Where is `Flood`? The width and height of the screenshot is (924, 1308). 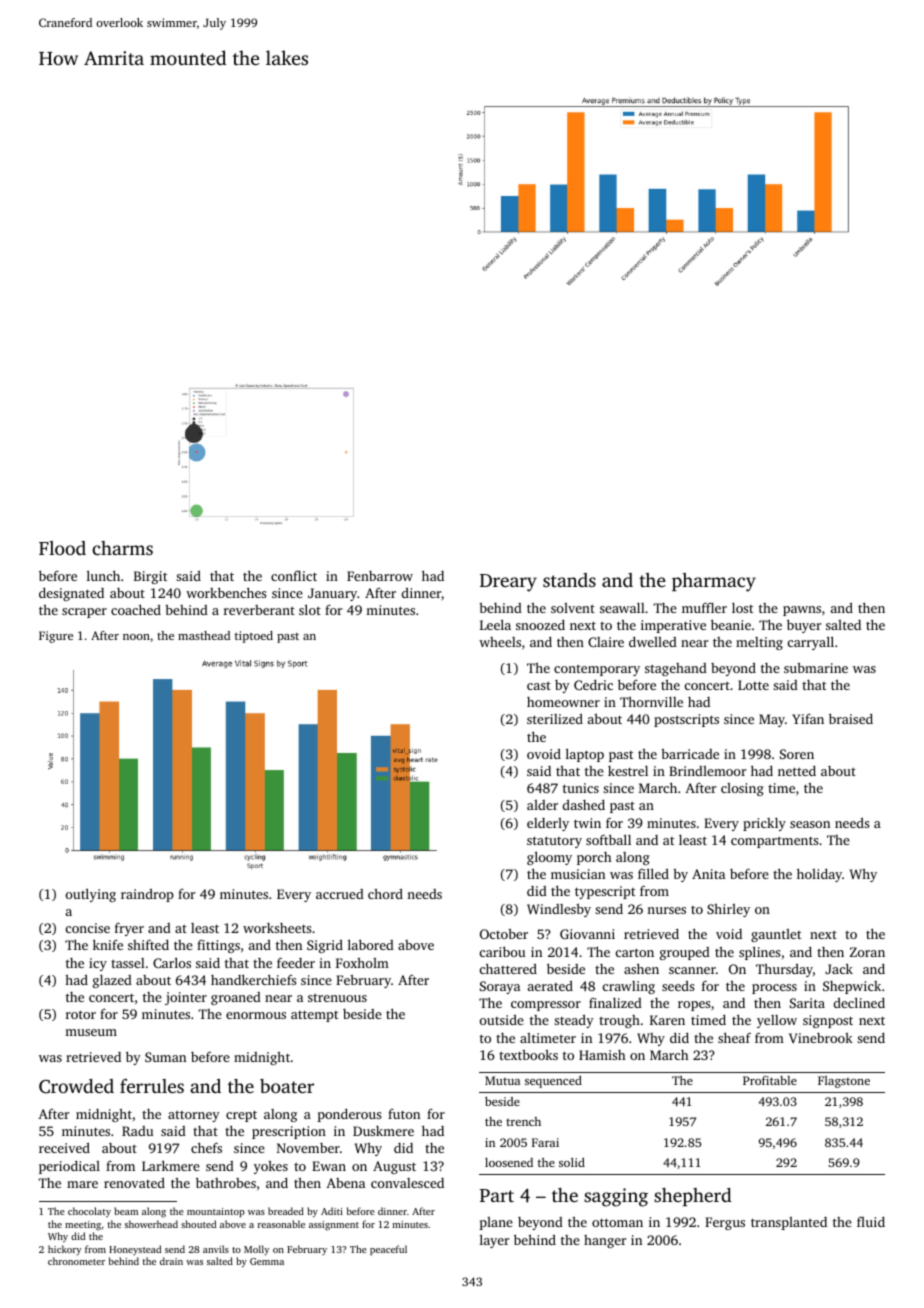 Flood is located at coordinates (62, 548).
